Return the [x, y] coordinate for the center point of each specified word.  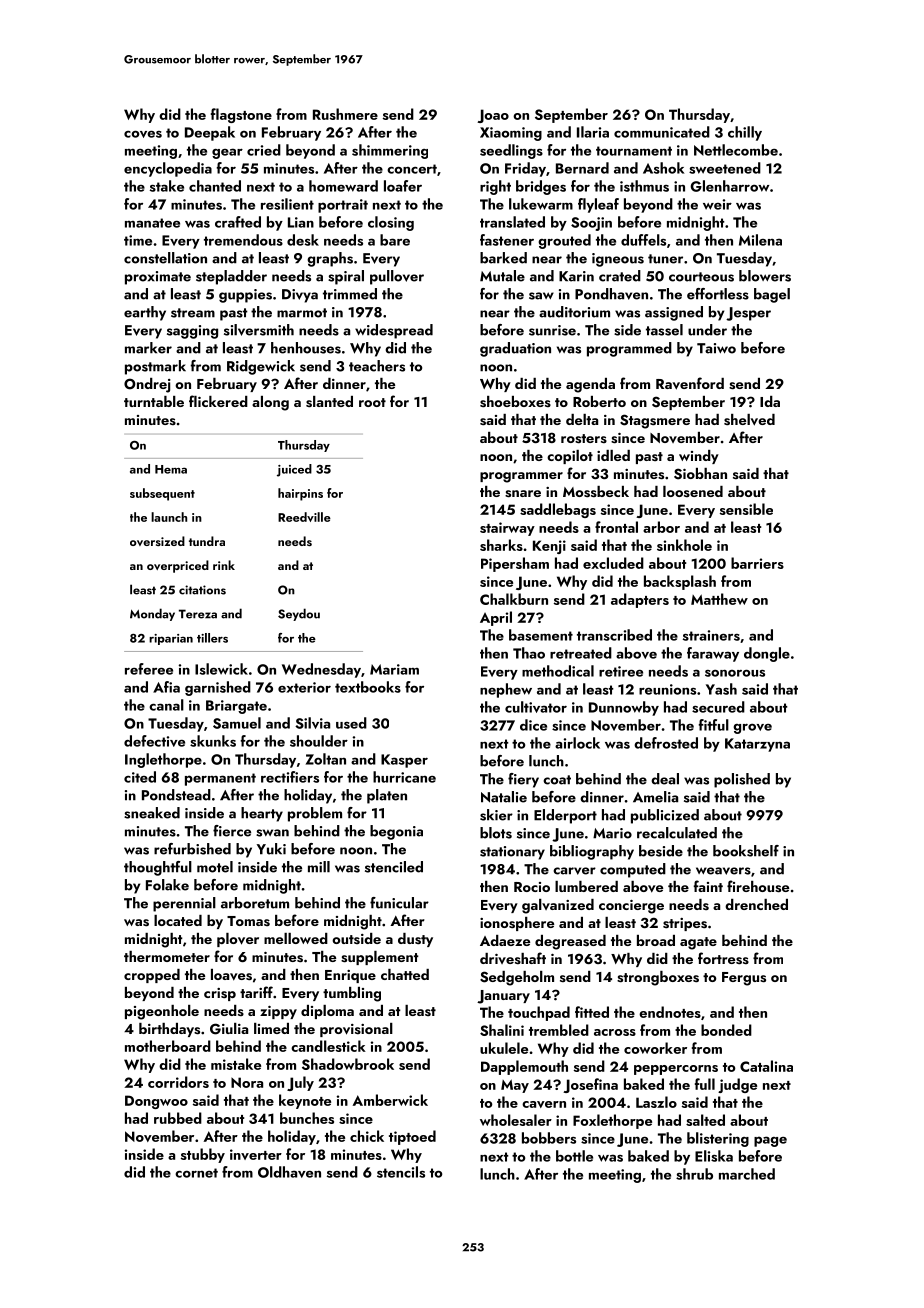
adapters [640, 600]
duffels [643, 240]
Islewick [221, 669]
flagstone [241, 115]
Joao [493, 116]
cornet [196, 1173]
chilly [745, 133]
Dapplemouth [524, 1067]
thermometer [167, 956]
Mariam [394, 669]
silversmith [259, 330]
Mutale [502, 276]
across [615, 1032]
